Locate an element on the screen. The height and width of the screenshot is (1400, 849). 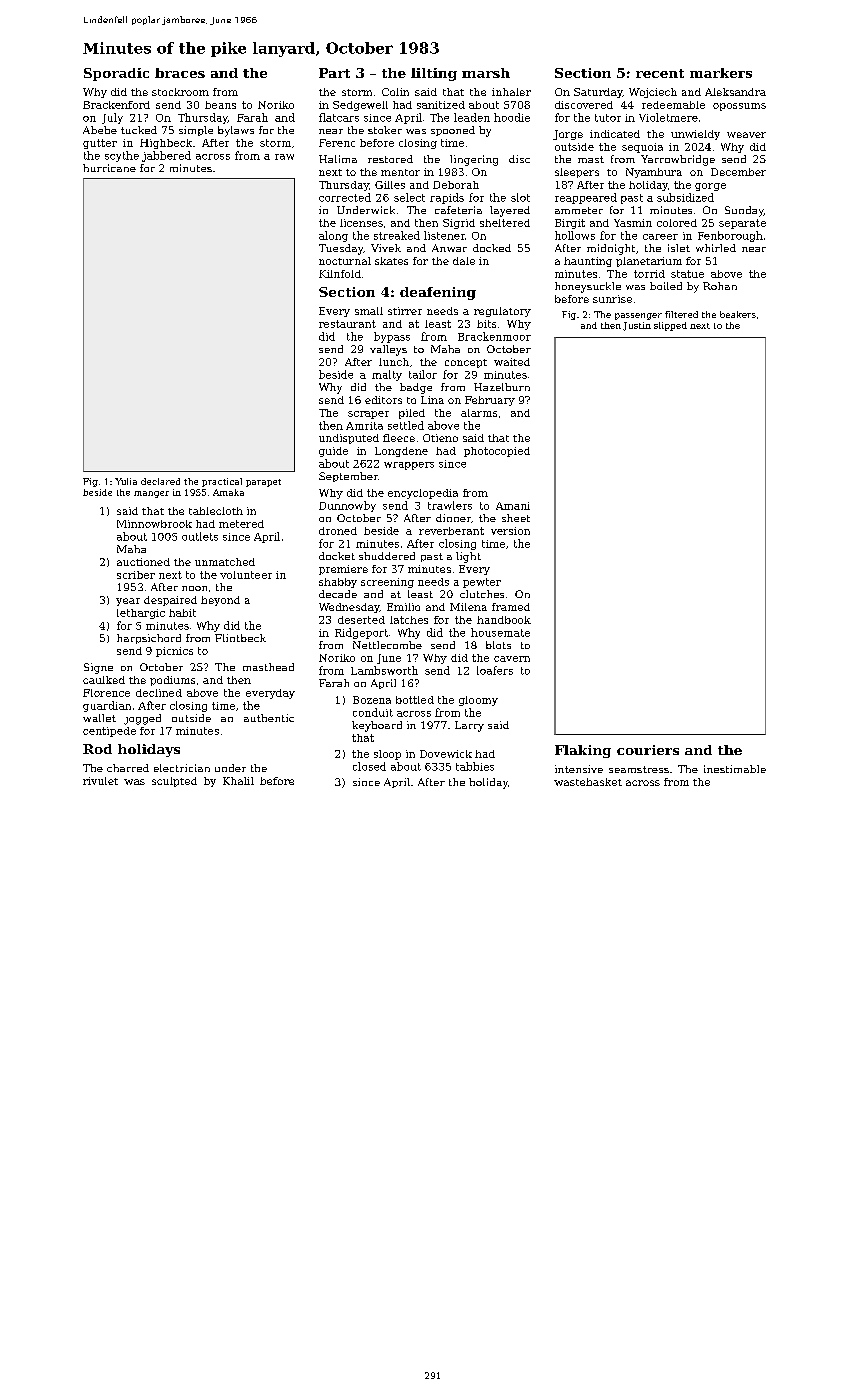
marsh is located at coordinates (486, 73).
